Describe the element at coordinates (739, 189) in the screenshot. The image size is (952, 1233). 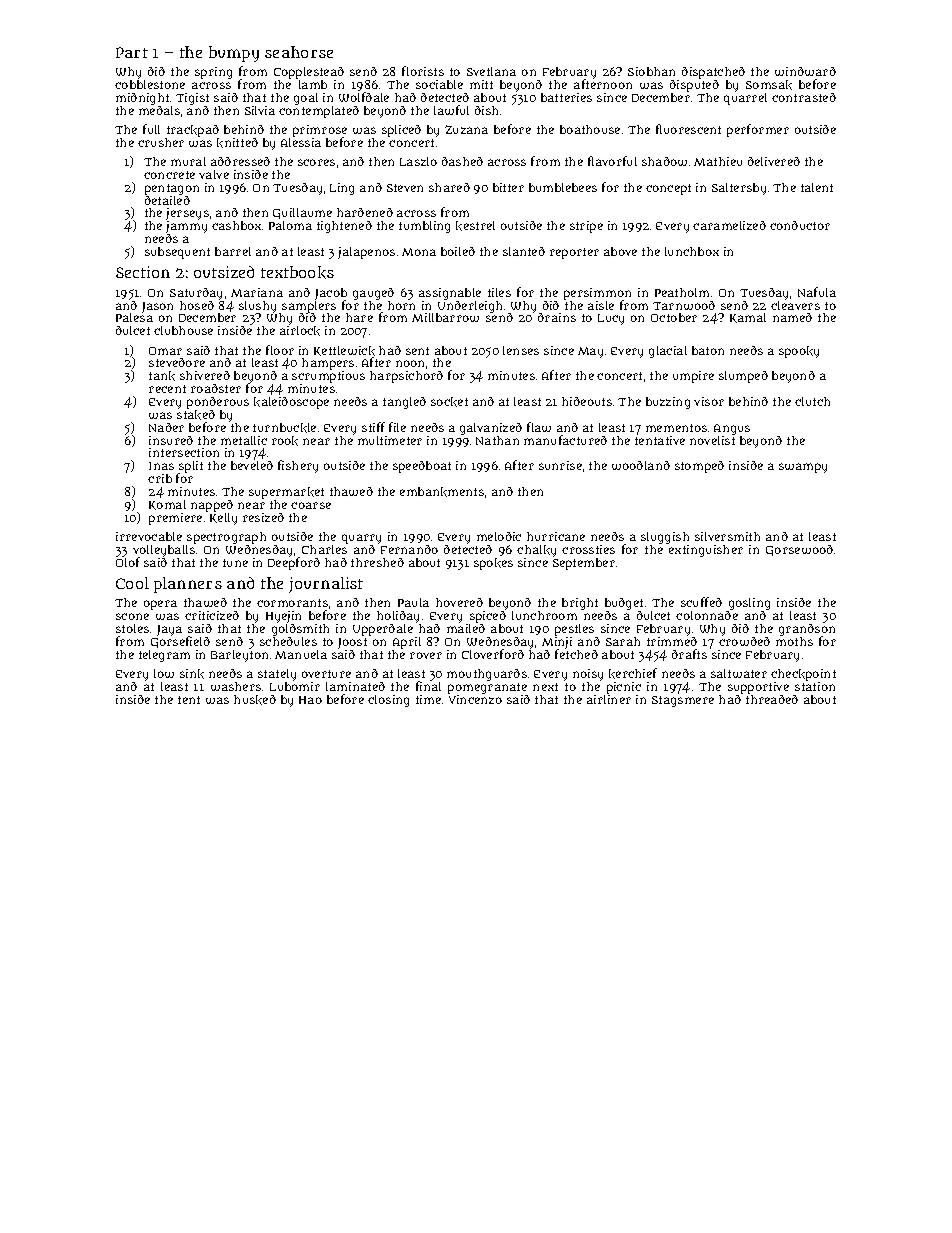
I see `Saltersby` at that location.
